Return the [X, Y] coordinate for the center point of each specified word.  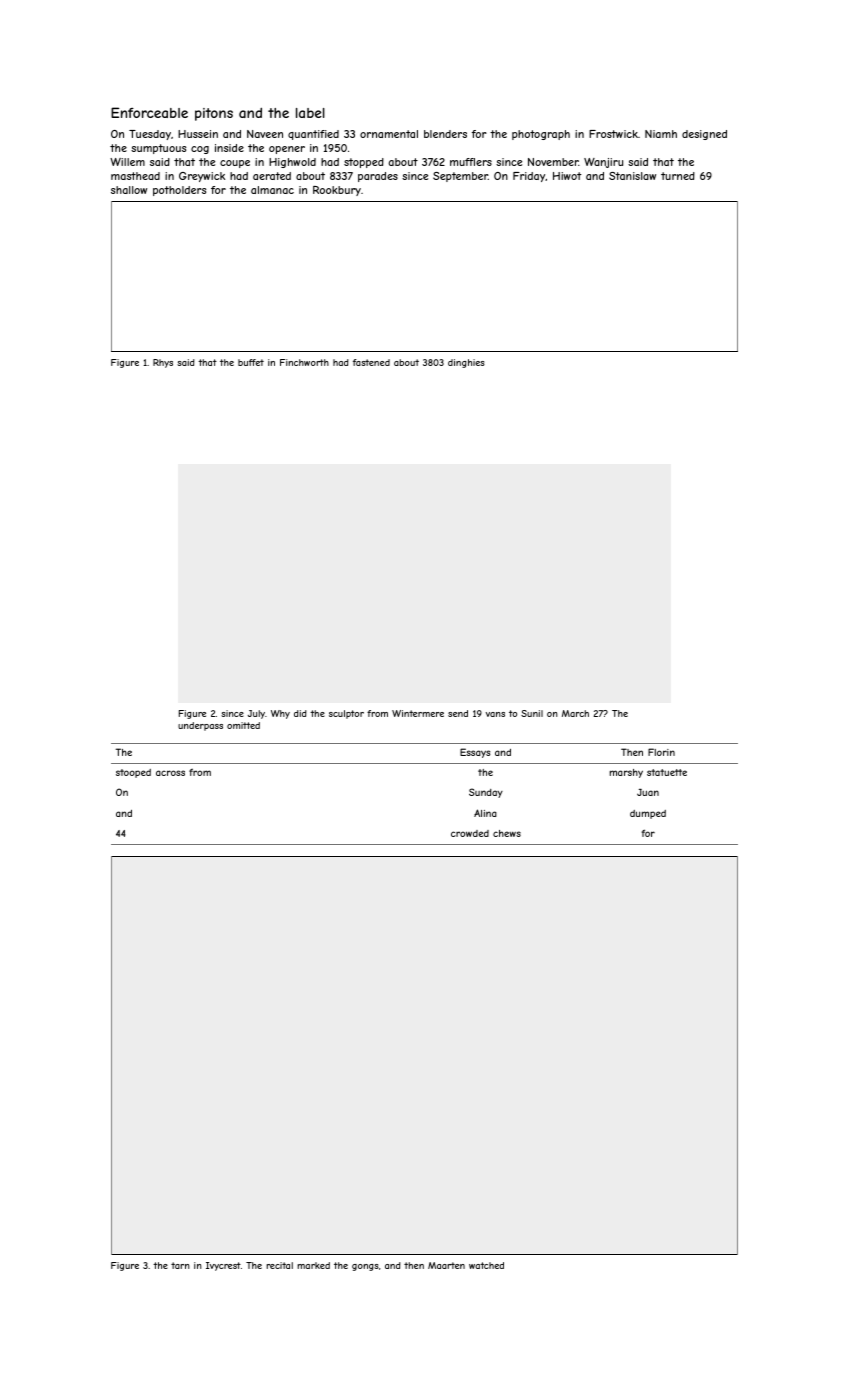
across [170, 773]
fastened [371, 362]
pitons [214, 114]
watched [486, 1265]
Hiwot [567, 176]
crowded [470, 833]
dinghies [466, 363]
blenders [445, 134]
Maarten [446, 1265]
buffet [251, 362]
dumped [648, 814]
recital [279, 1265]
